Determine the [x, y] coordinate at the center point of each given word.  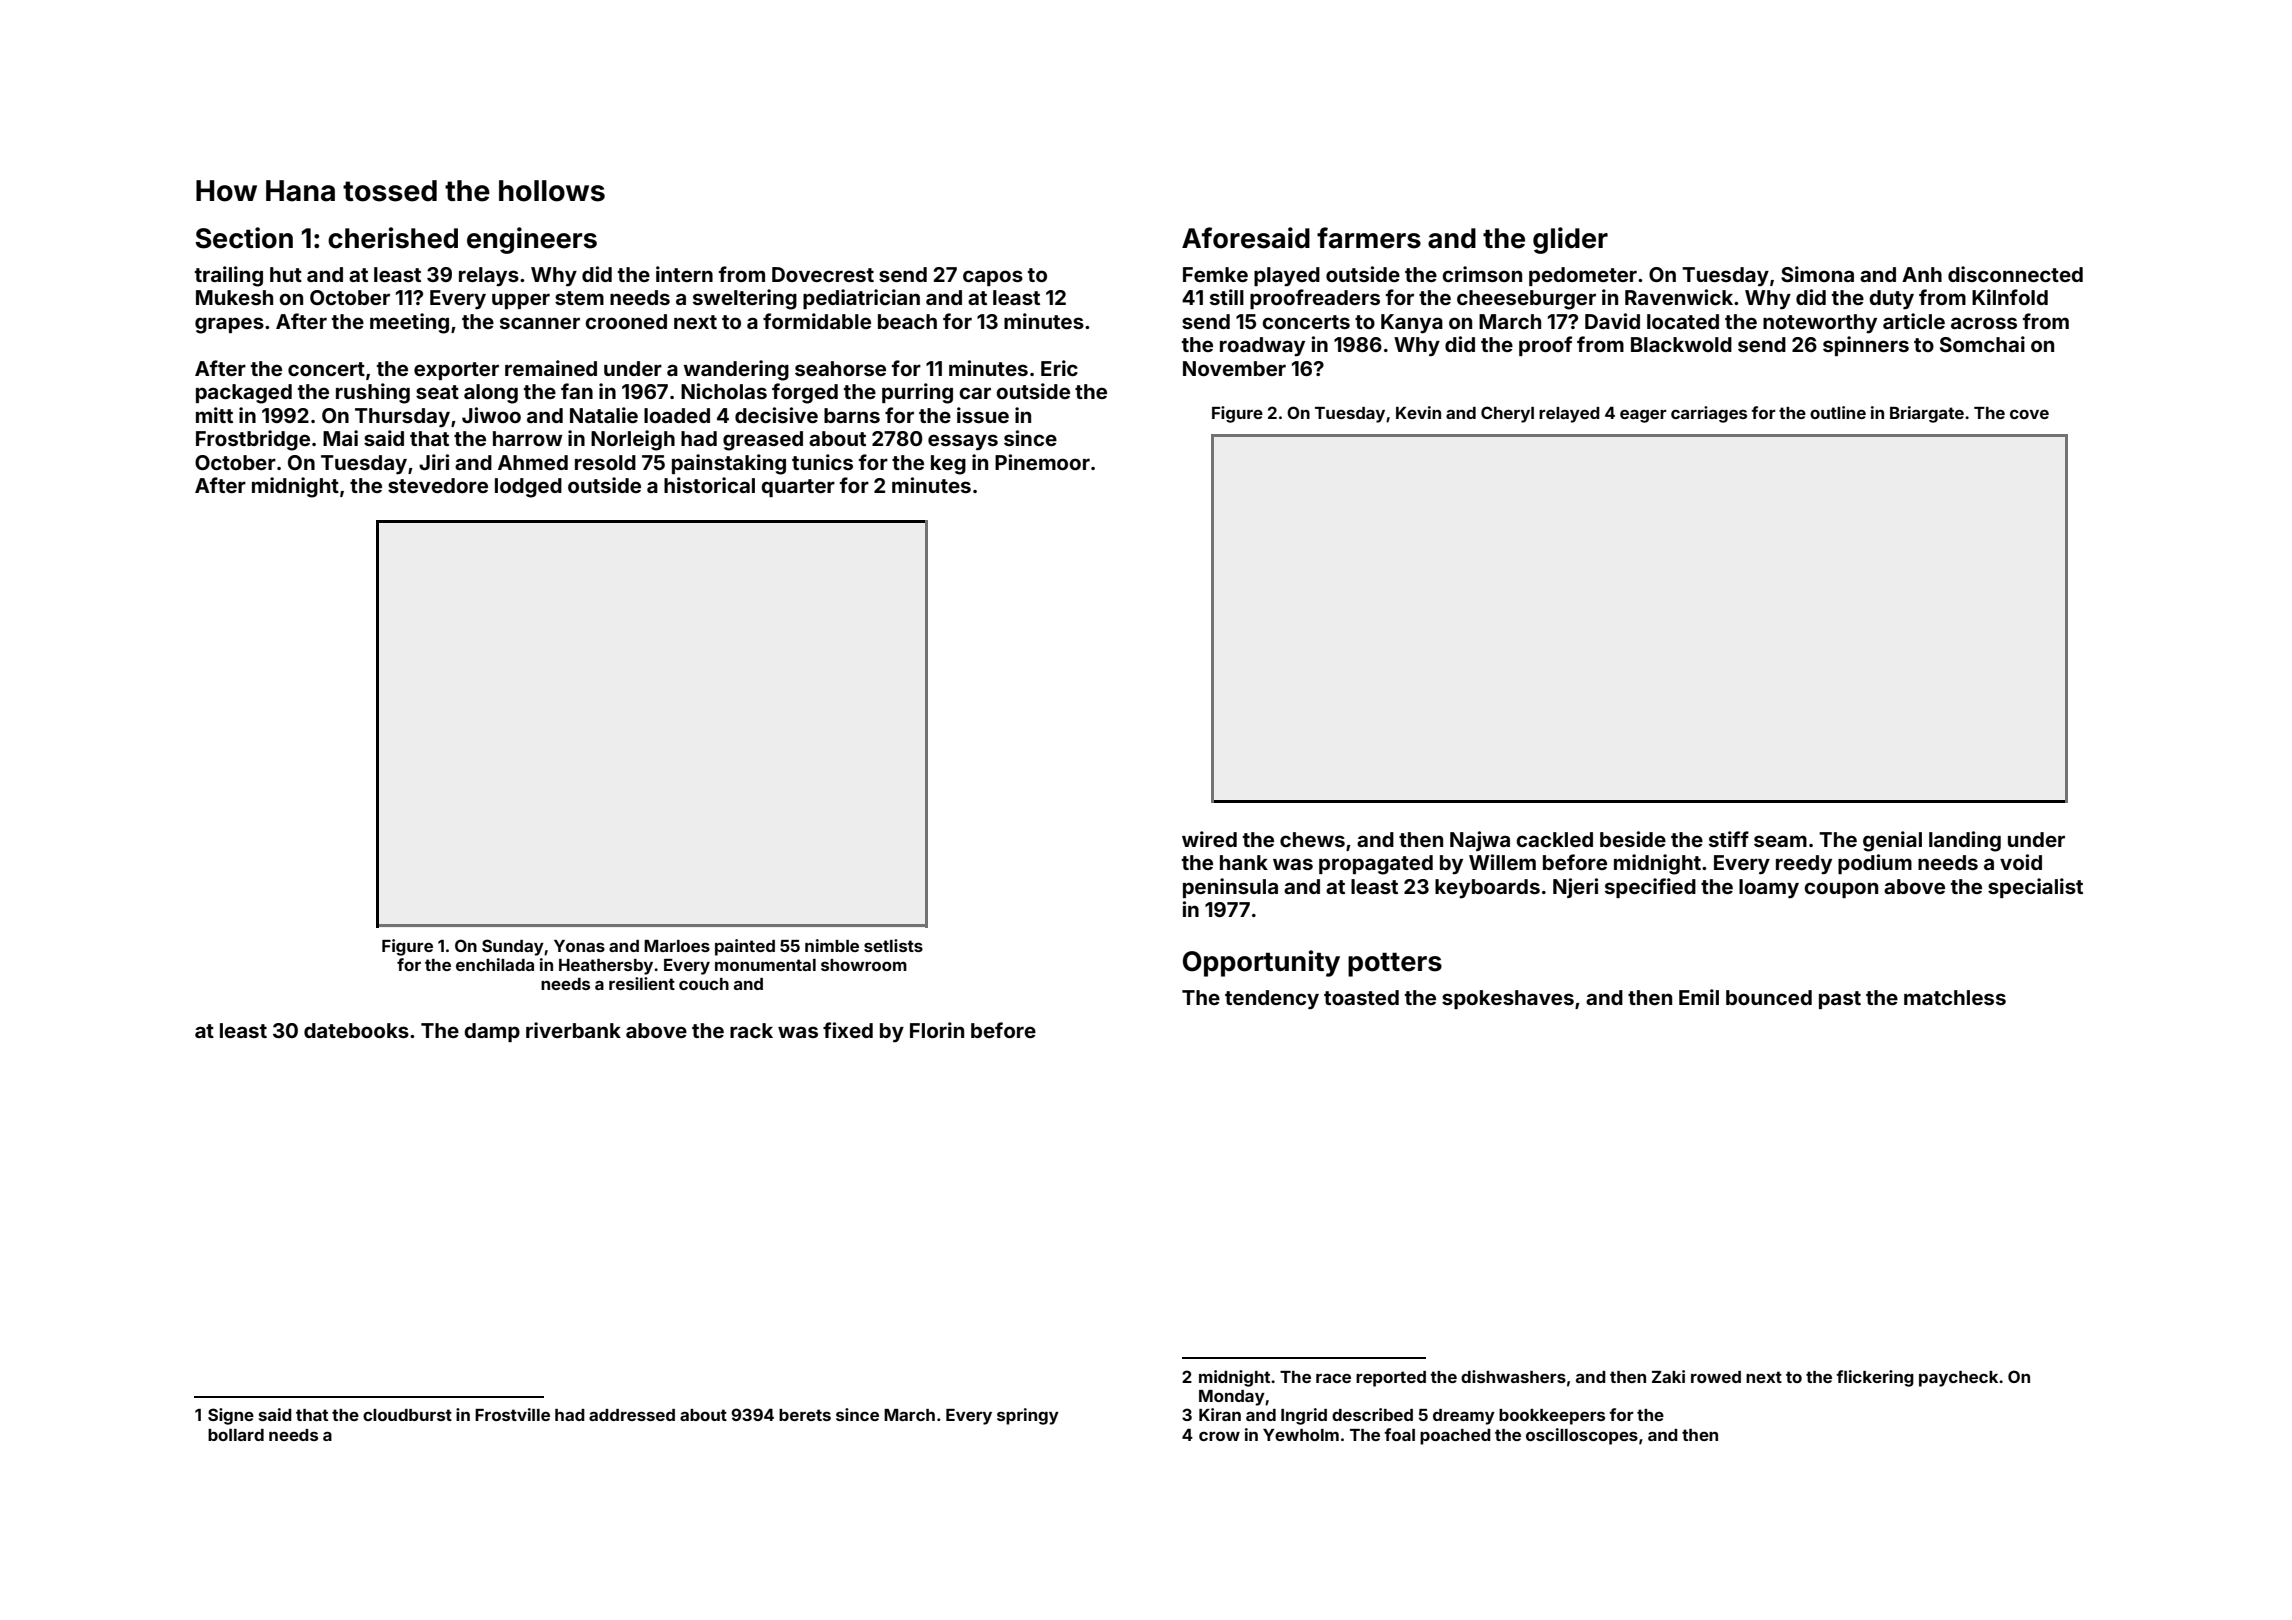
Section [244, 238]
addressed [632, 1415]
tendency [1272, 999]
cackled [1554, 839]
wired [1209, 839]
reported [1391, 1379]
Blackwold [1681, 344]
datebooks [356, 1030]
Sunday [513, 947]
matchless [1955, 997]
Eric [1059, 368]
